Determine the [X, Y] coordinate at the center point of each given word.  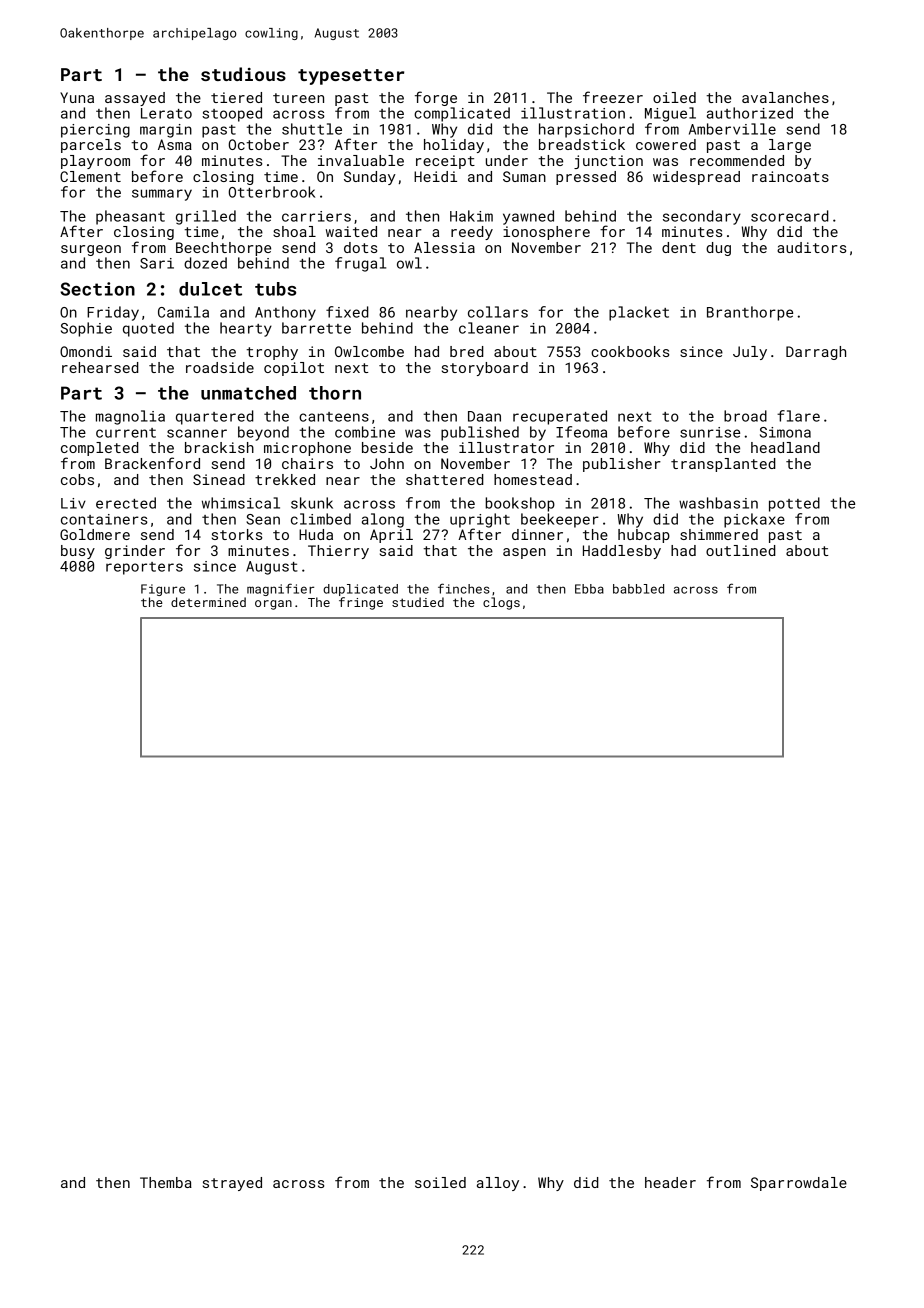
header [670, 1182]
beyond [263, 433]
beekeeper [560, 520]
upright [480, 520]
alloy [498, 1184]
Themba [166, 1182]
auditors [811, 247]
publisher [622, 465]
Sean [263, 519]
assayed [135, 99]
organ [273, 605]
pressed [586, 178]
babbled [638, 589]
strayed [232, 1184]
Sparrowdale [799, 1184]
